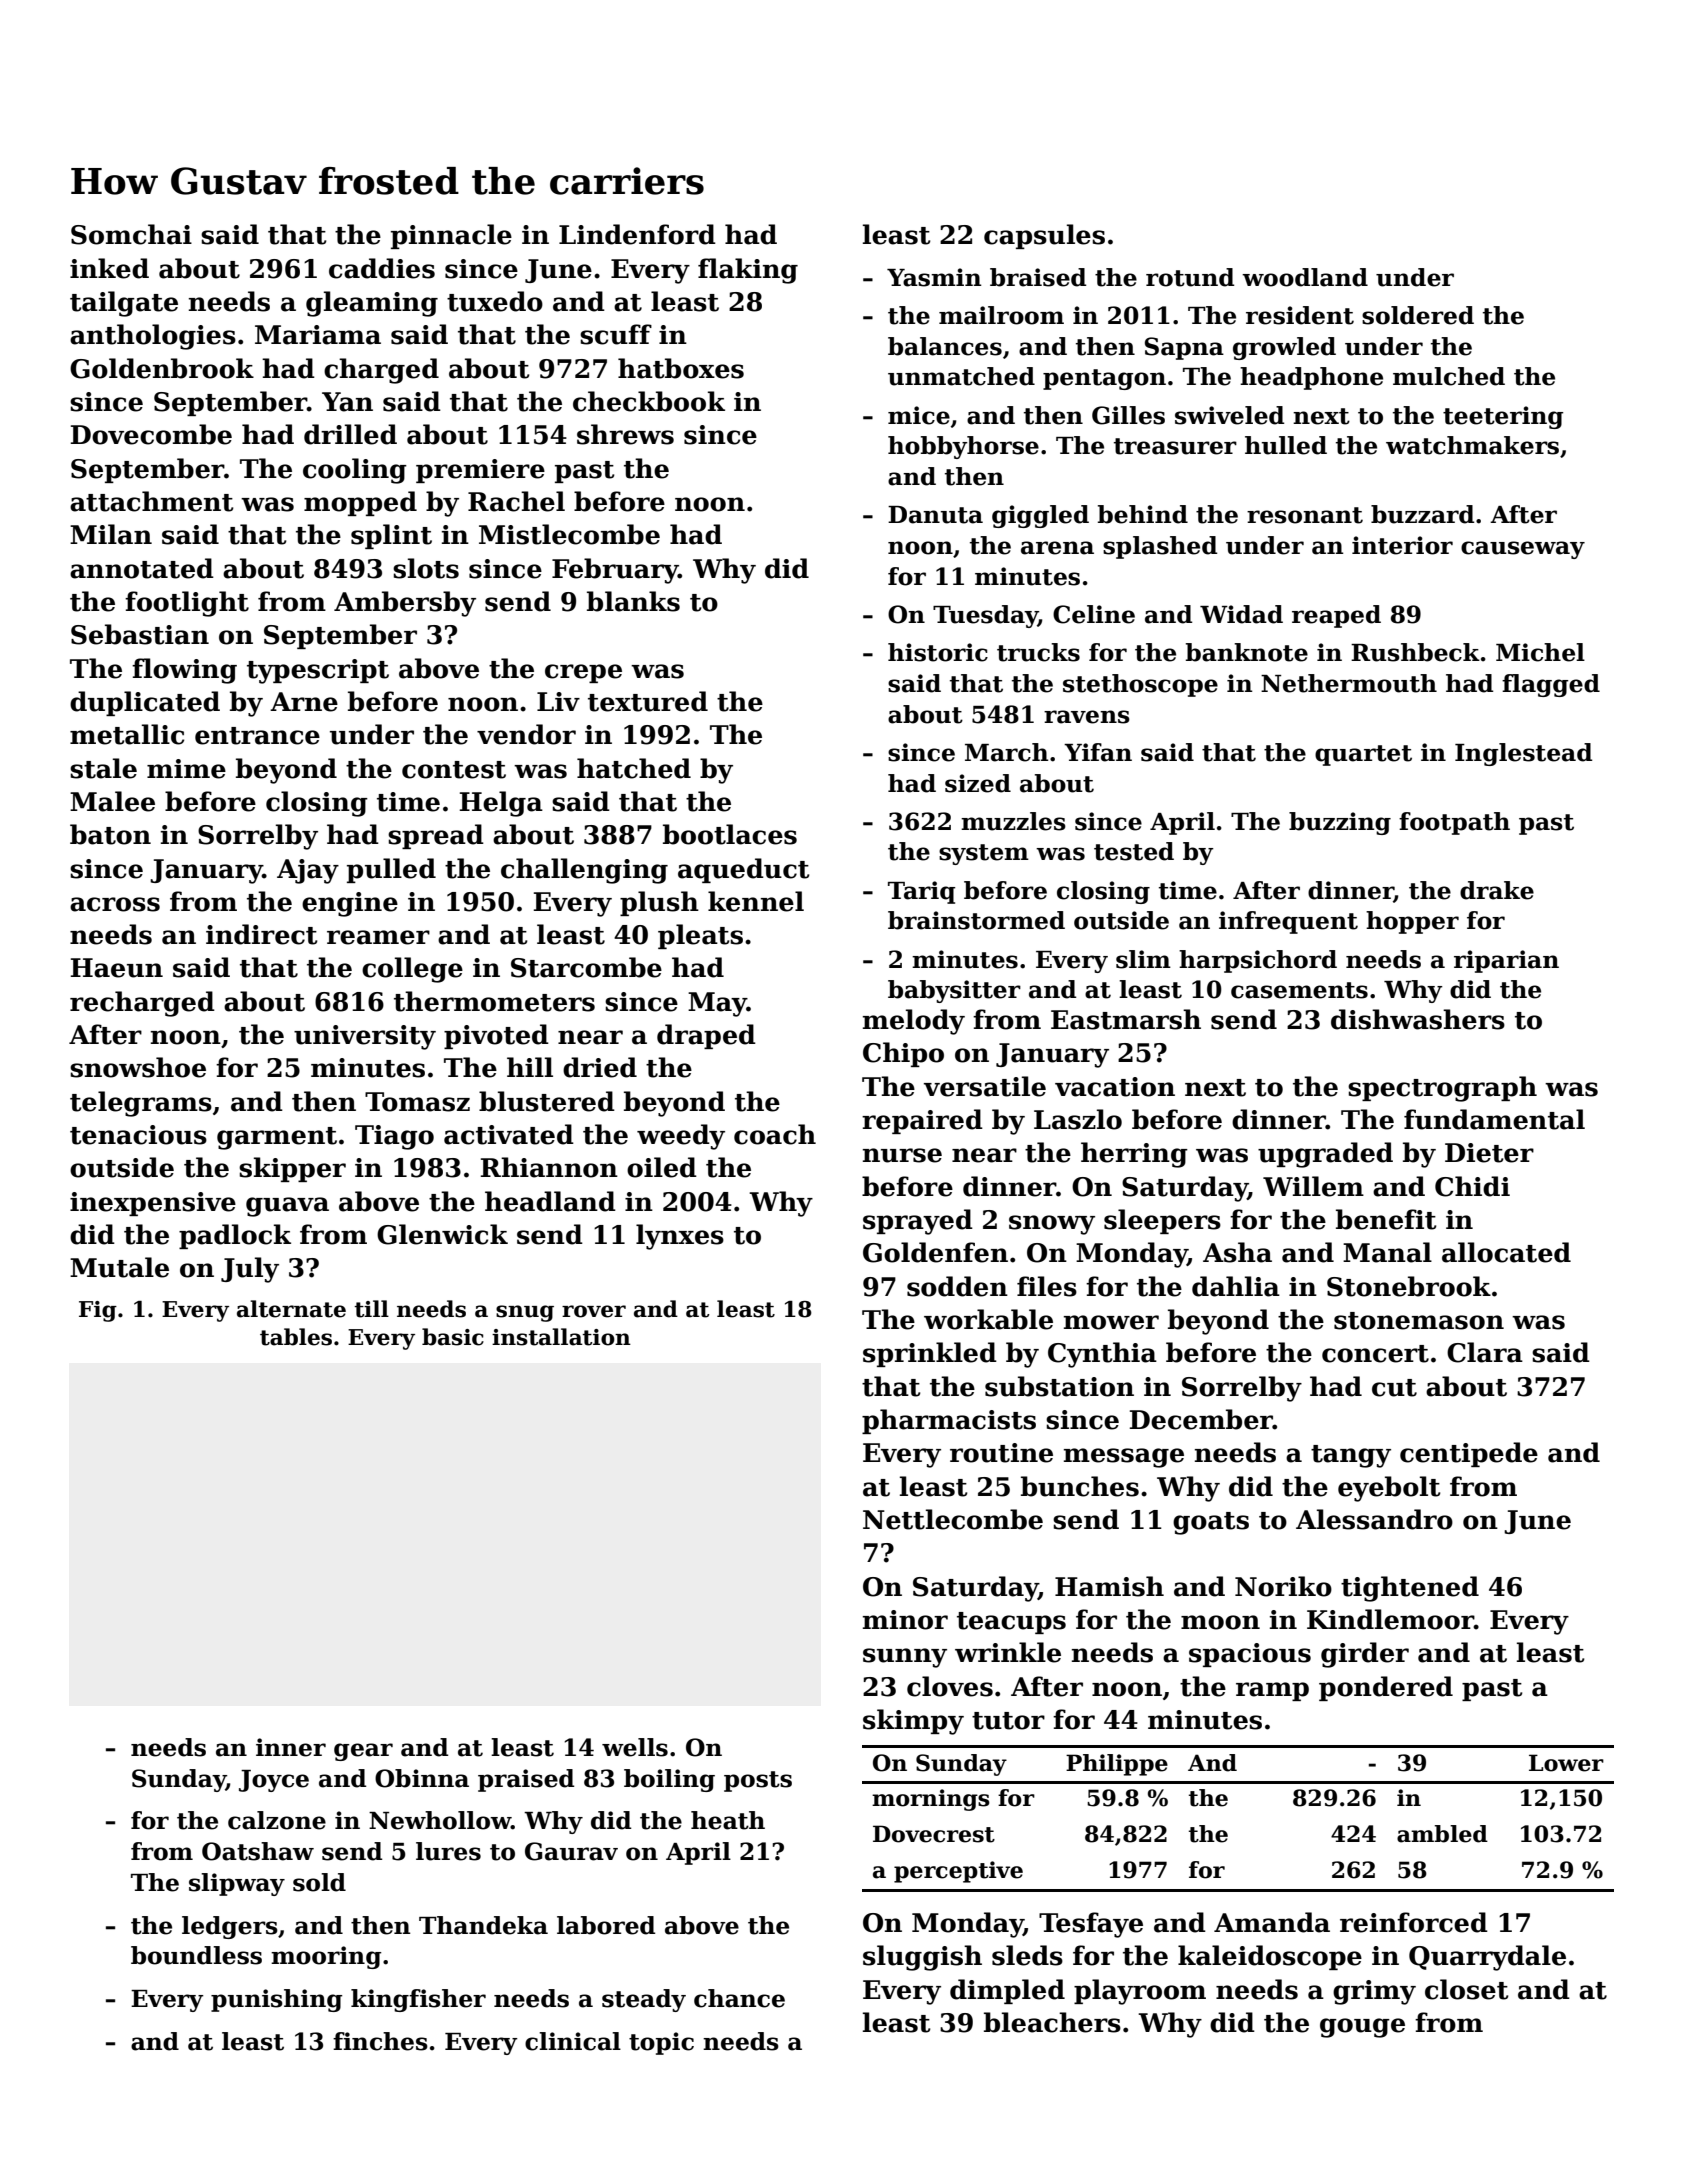 This screenshot has height=2178, width=1683. I want to click on weedy, so click(681, 1137).
